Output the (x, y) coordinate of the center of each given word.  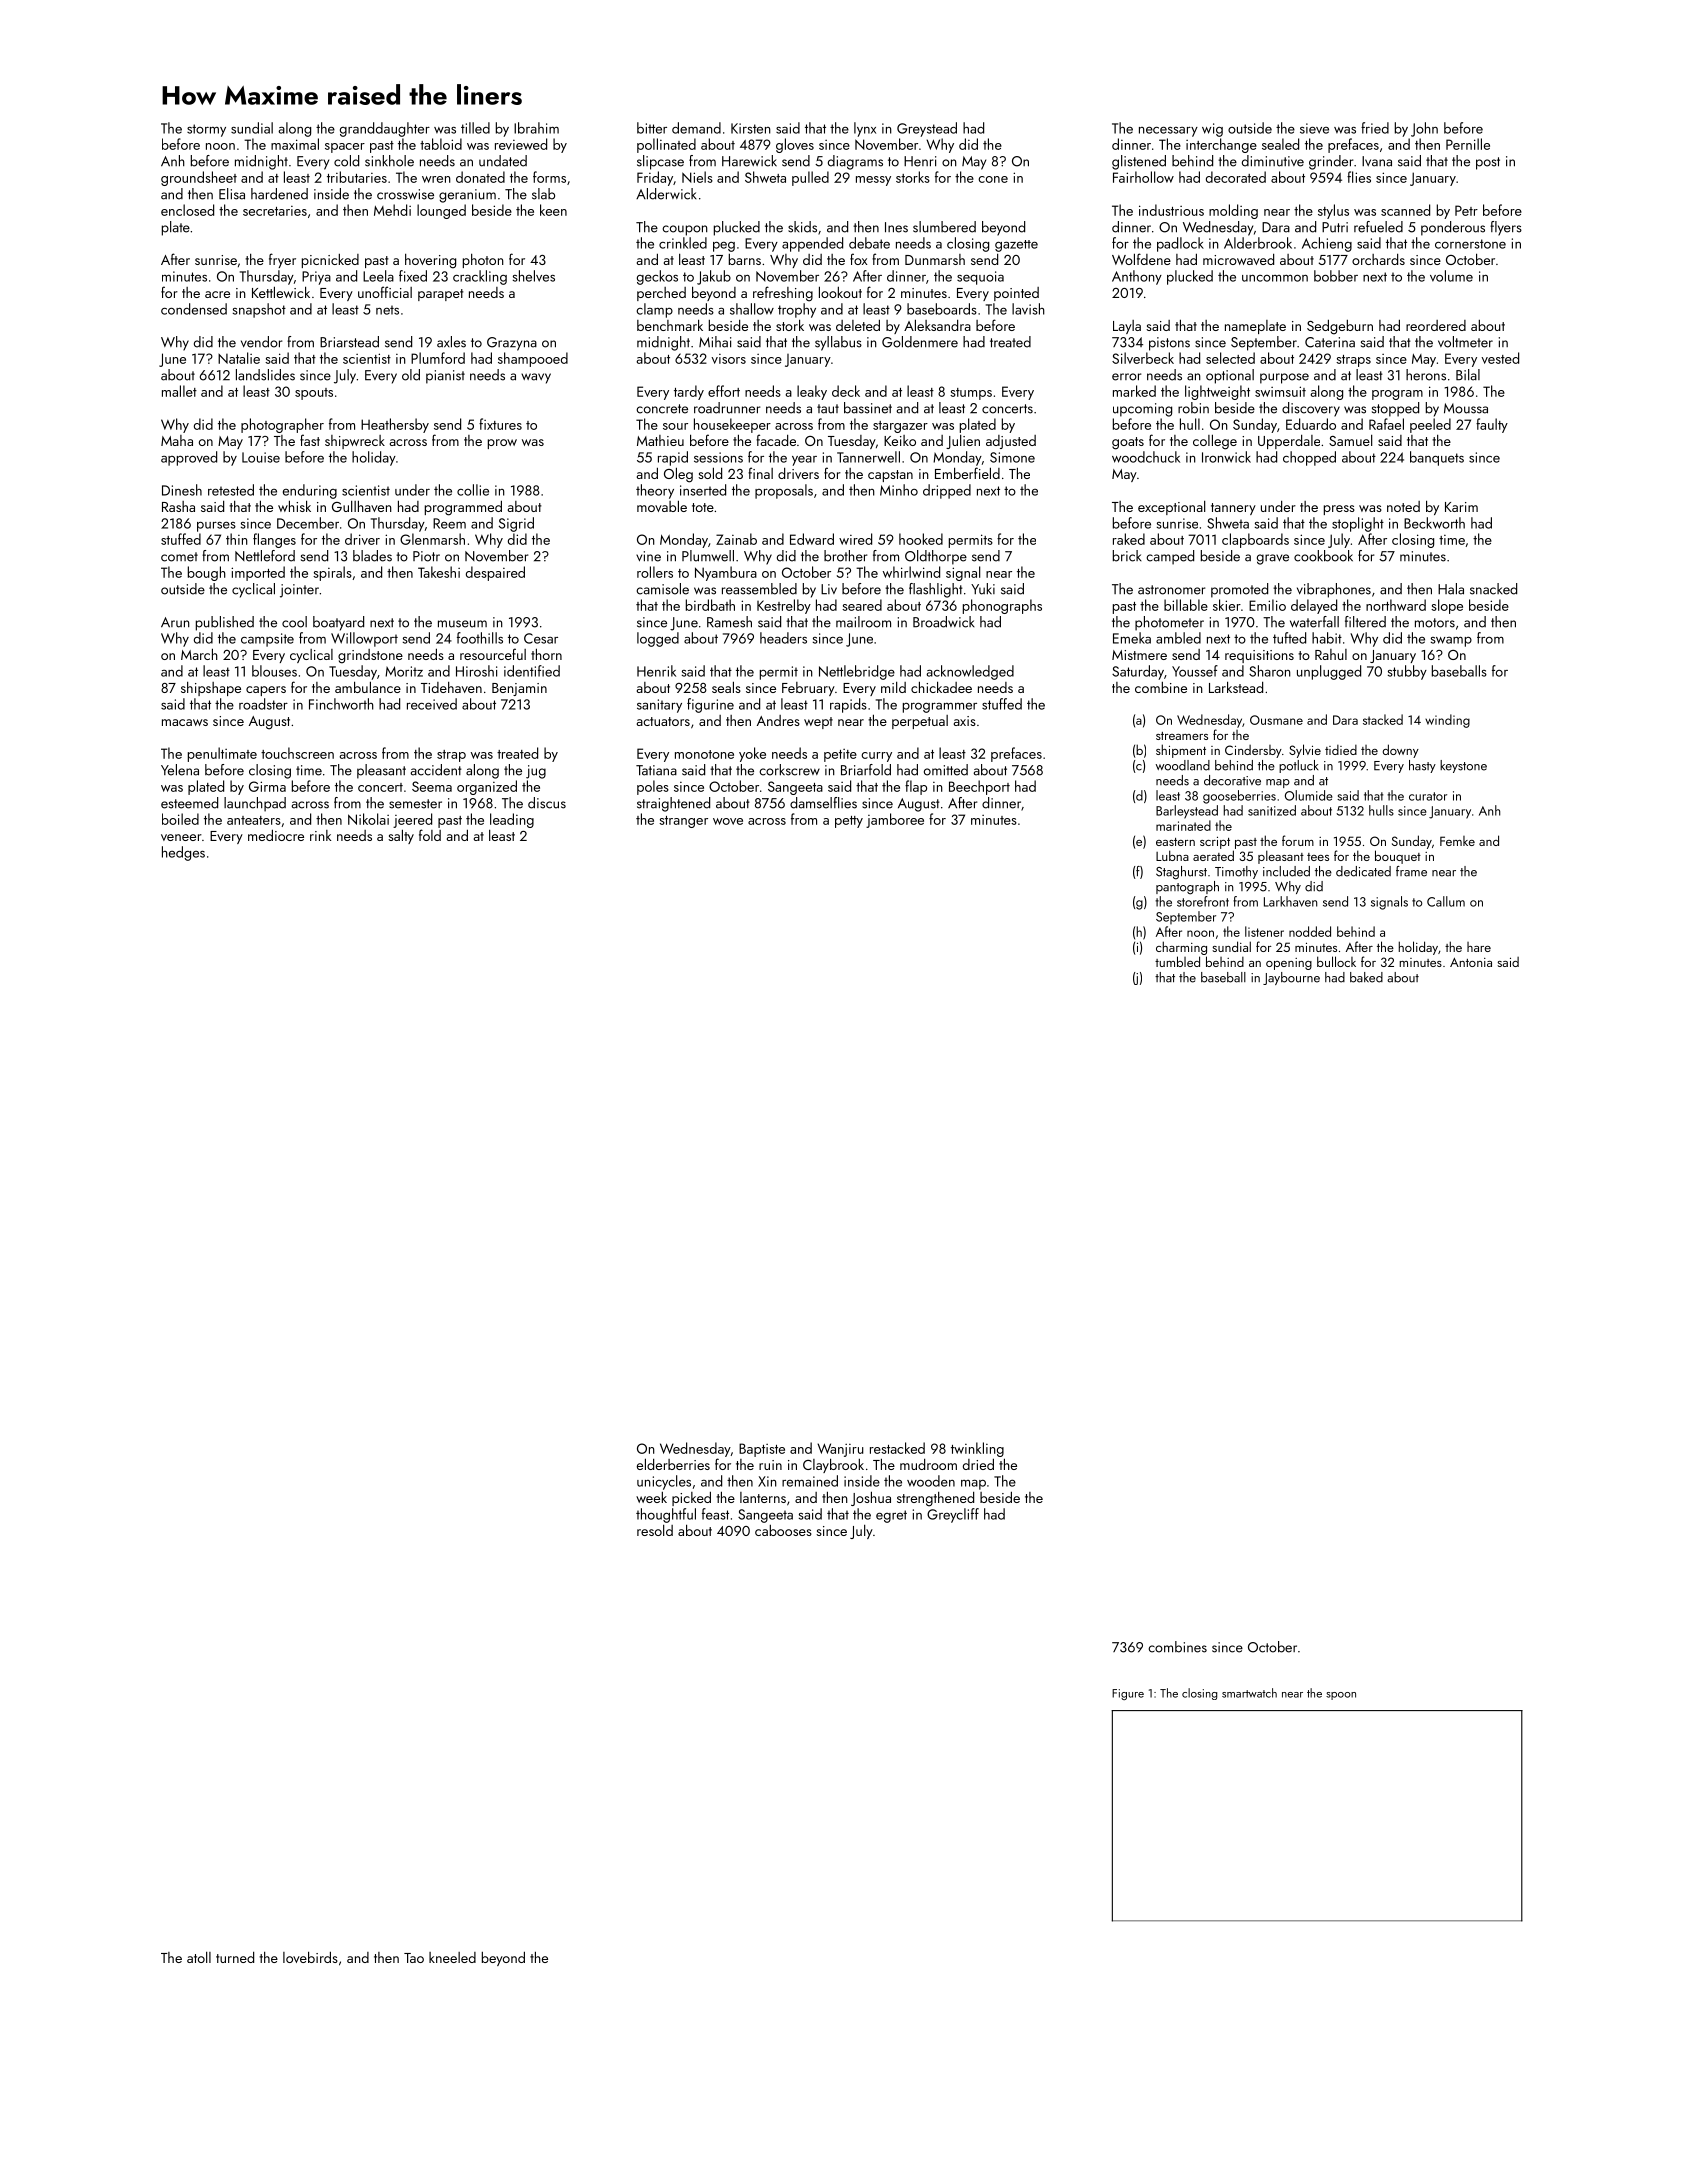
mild (893, 687)
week (651, 1497)
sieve (1314, 128)
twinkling (977, 1449)
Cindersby (1253, 751)
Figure (1128, 1694)
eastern (1175, 842)
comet (179, 557)
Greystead (927, 129)
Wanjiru (840, 1450)
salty (401, 836)
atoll (199, 1957)
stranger (683, 822)
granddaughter (385, 129)
